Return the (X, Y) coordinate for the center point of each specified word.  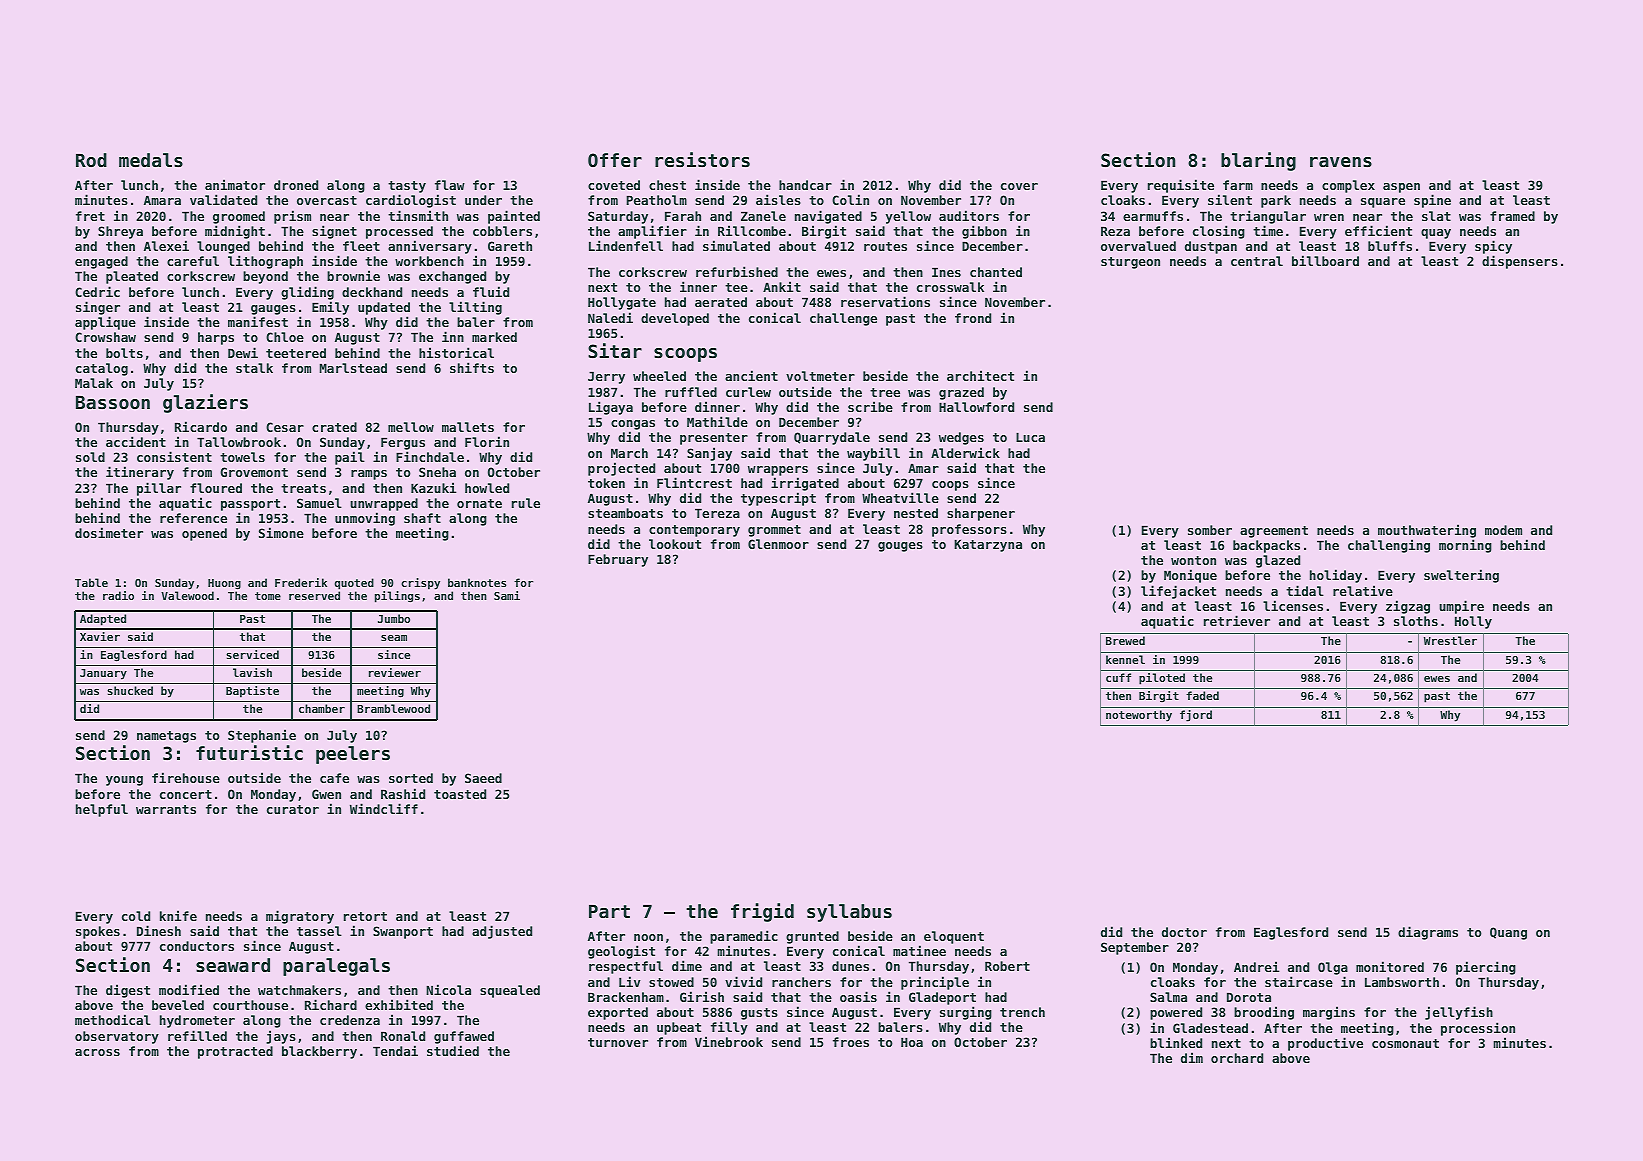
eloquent (954, 937)
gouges (900, 547)
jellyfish (1459, 1013)
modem (1503, 530)
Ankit (782, 286)
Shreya (120, 232)
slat (1436, 216)
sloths (1416, 621)
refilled (197, 1035)
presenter (714, 439)
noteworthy (1139, 716)
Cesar (285, 427)
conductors (197, 946)
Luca (1030, 437)
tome (268, 596)
